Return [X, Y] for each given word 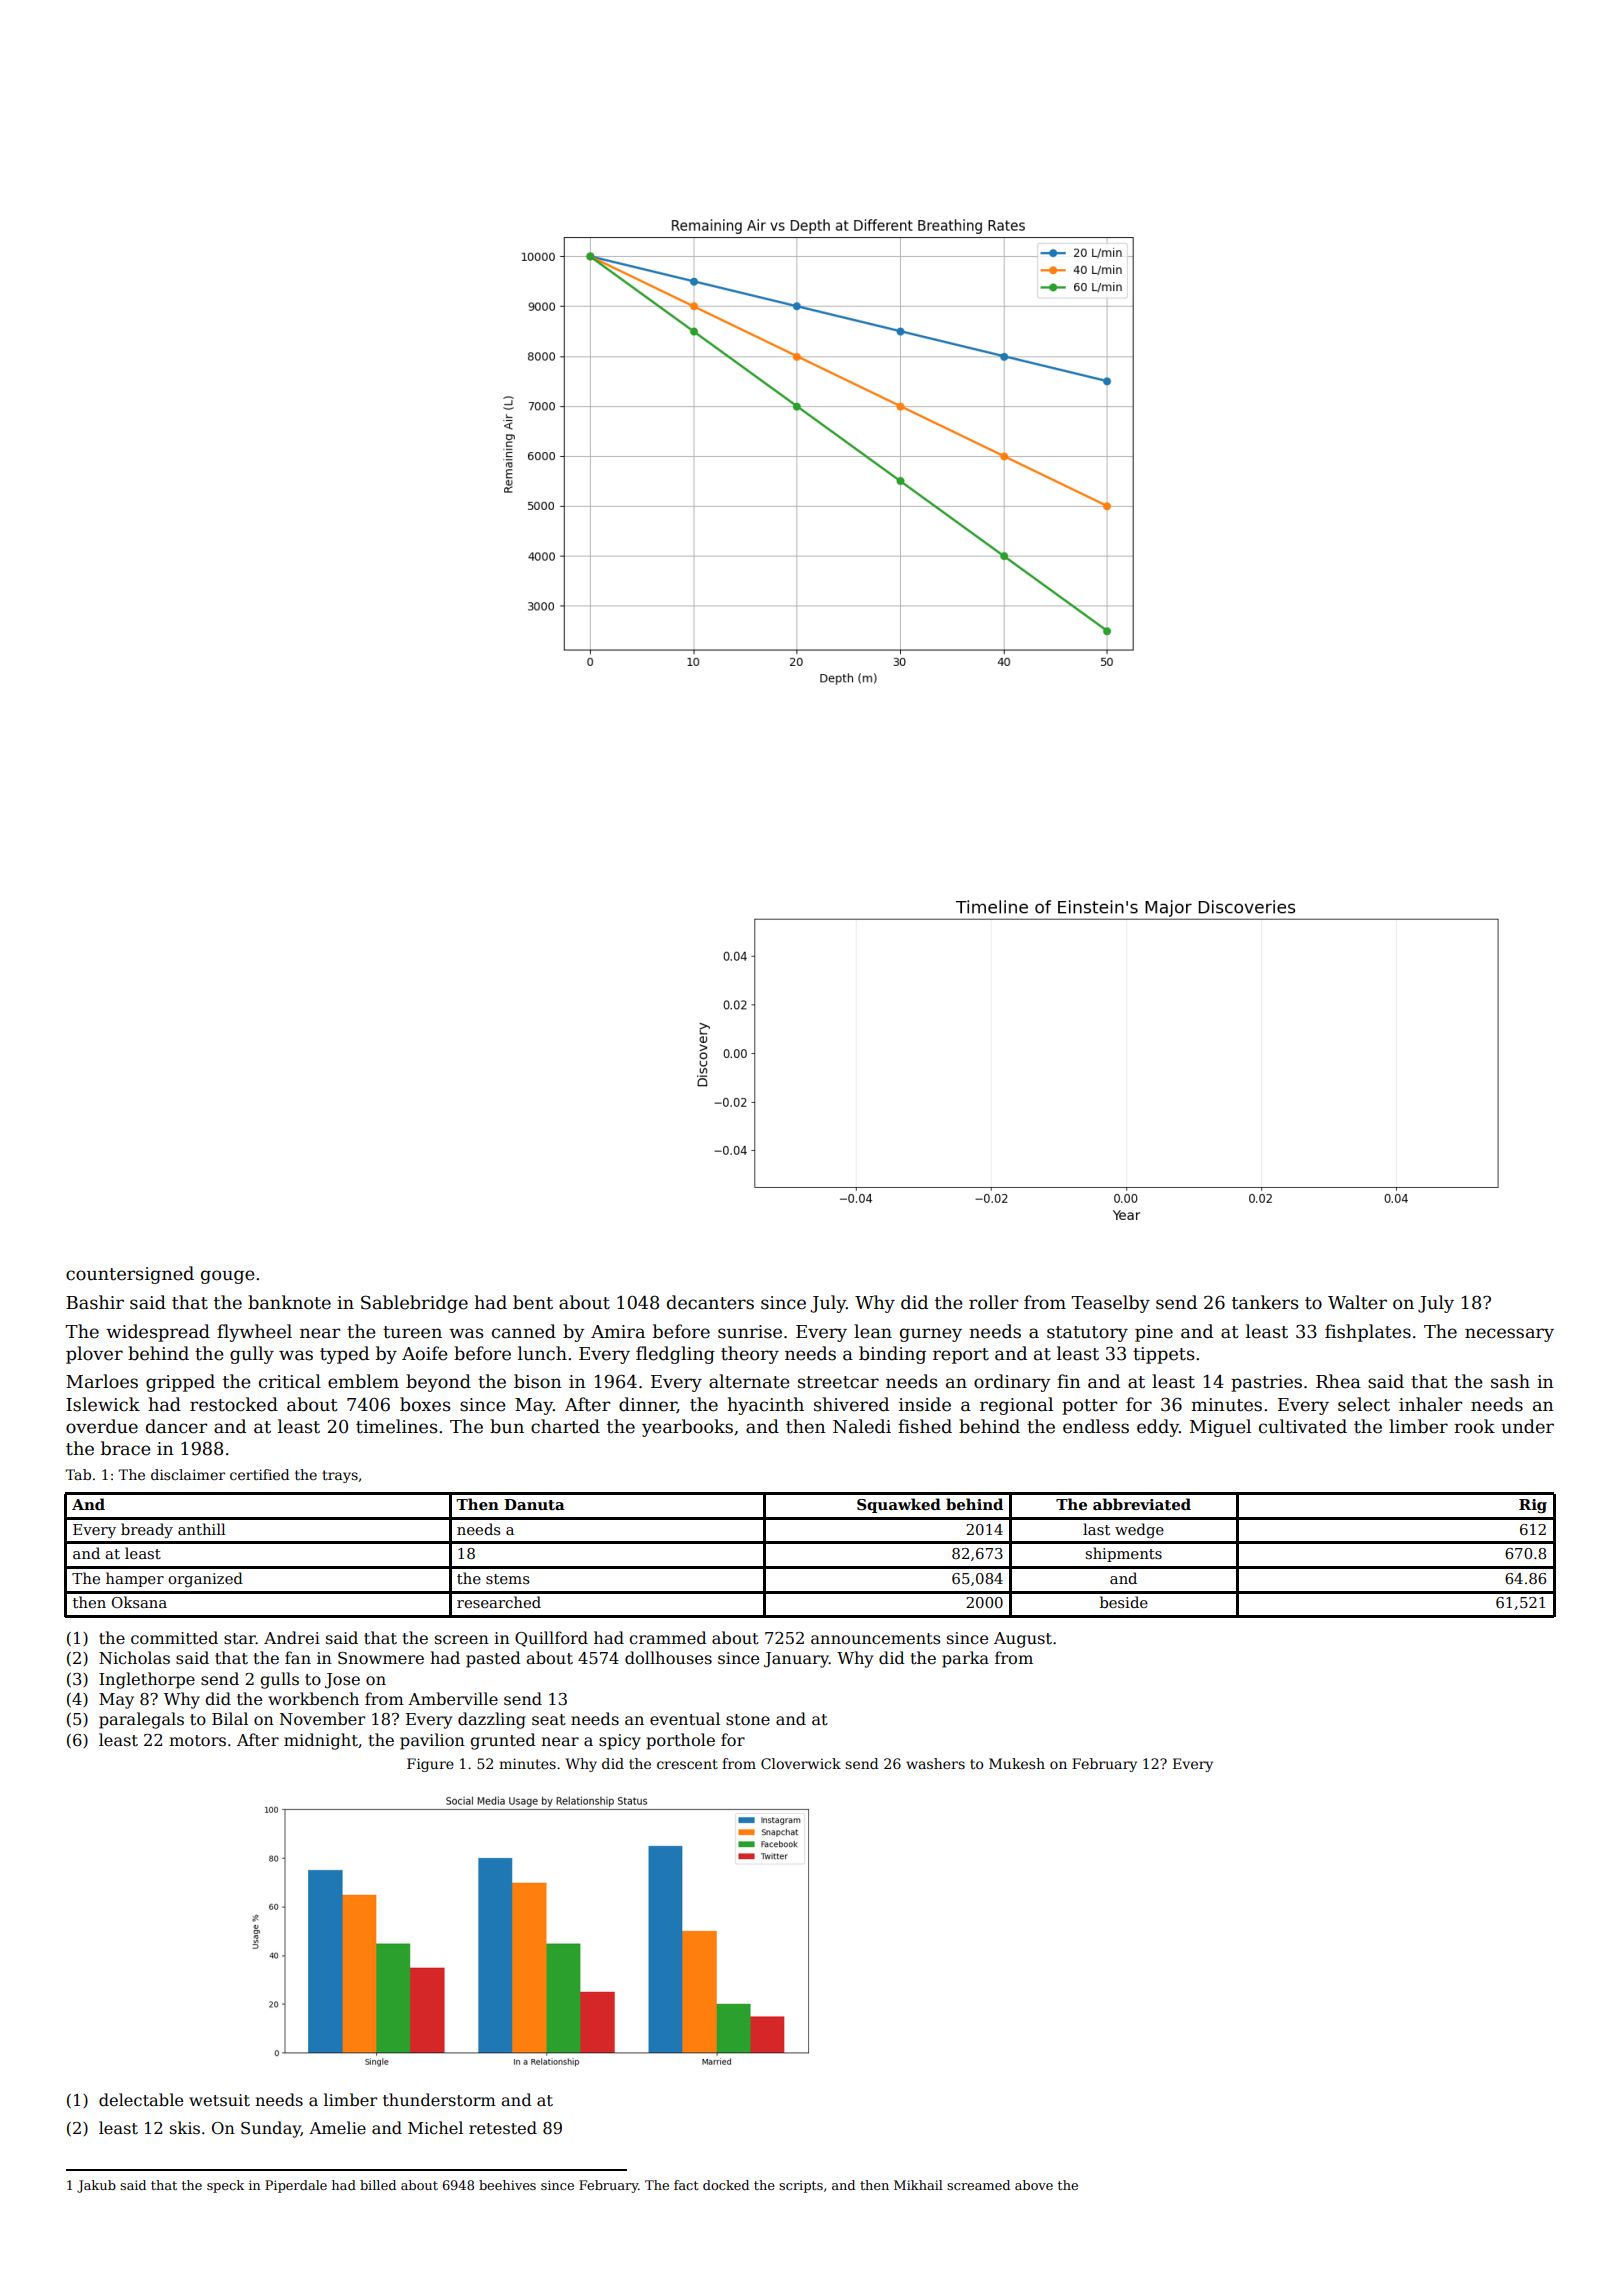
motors [197, 1741]
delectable [141, 2100]
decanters [710, 1302]
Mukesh [1017, 1763]
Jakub [96, 2186]
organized [205, 1580]
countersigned [130, 1275]
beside [1124, 1602]
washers [935, 1763]
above [1034, 2185]
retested [503, 2128]
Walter [1357, 1302]
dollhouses [668, 1658]
